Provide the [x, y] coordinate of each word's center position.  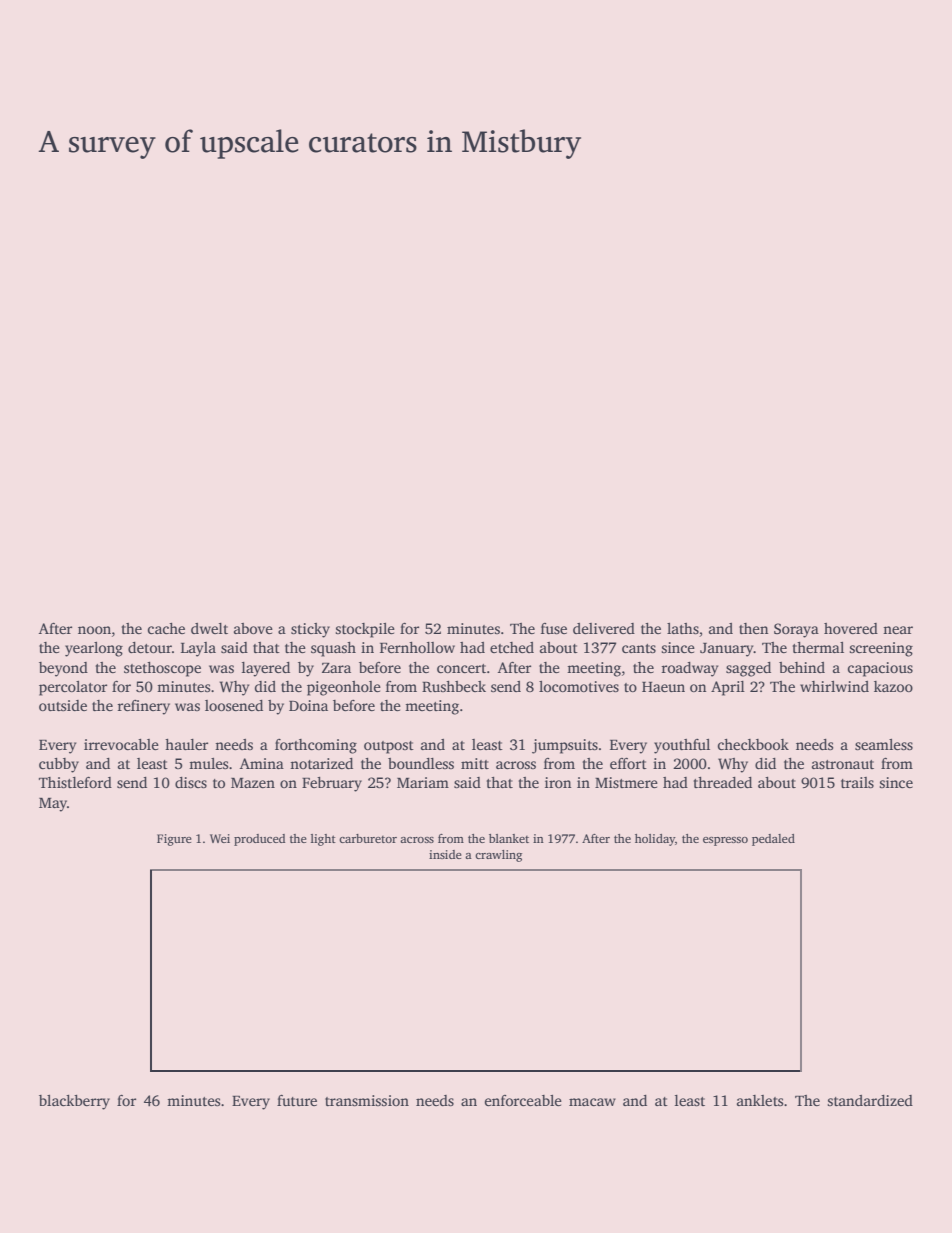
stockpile [365, 630]
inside [445, 854]
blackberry [74, 1102]
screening [881, 649]
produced [259, 840]
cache [166, 628]
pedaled [773, 840]
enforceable [523, 1100]
